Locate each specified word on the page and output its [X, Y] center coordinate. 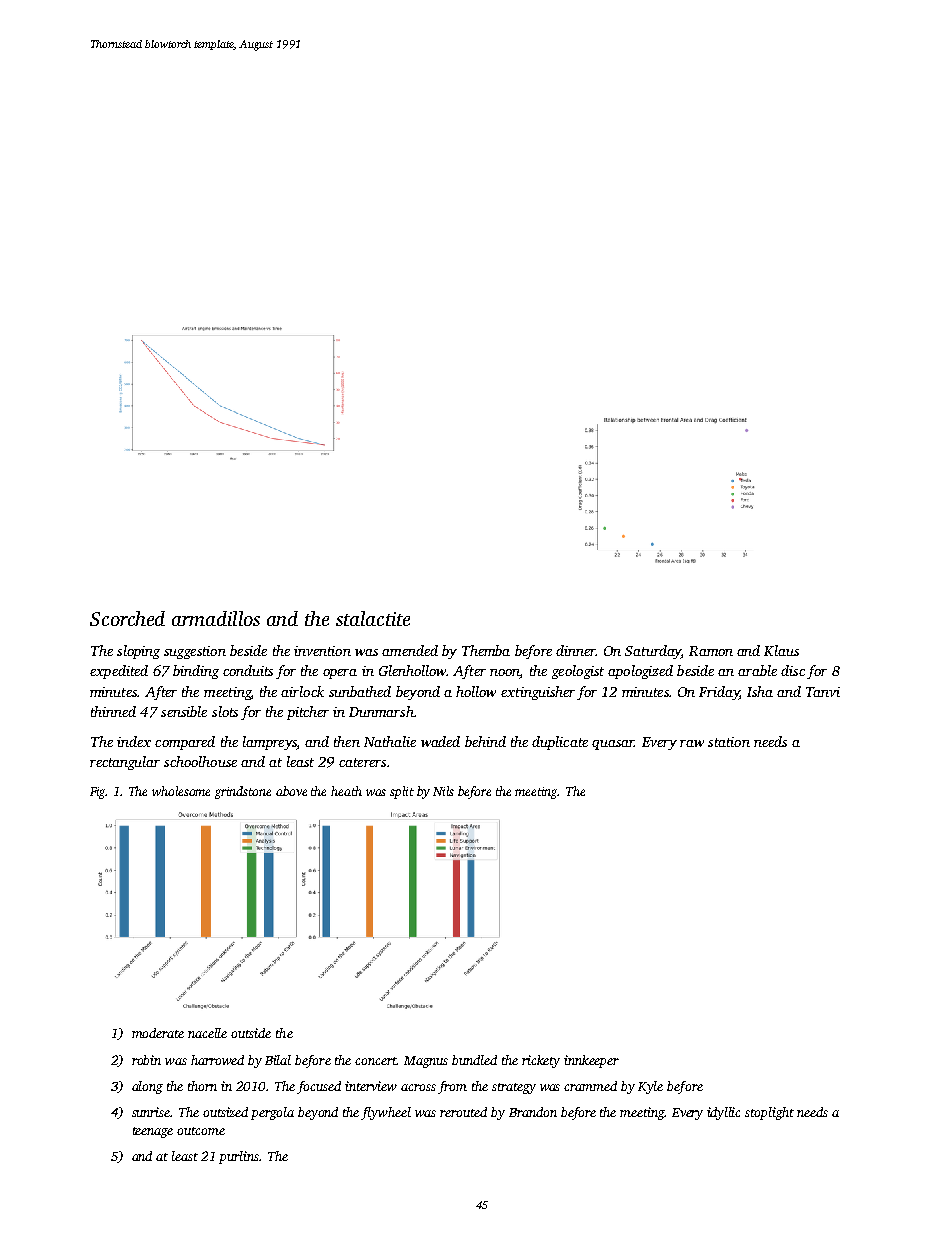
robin [146, 1060]
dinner [576, 650]
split [402, 792]
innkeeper [591, 1061]
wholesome [181, 791]
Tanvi [823, 692]
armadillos [216, 618]
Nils [443, 791]
